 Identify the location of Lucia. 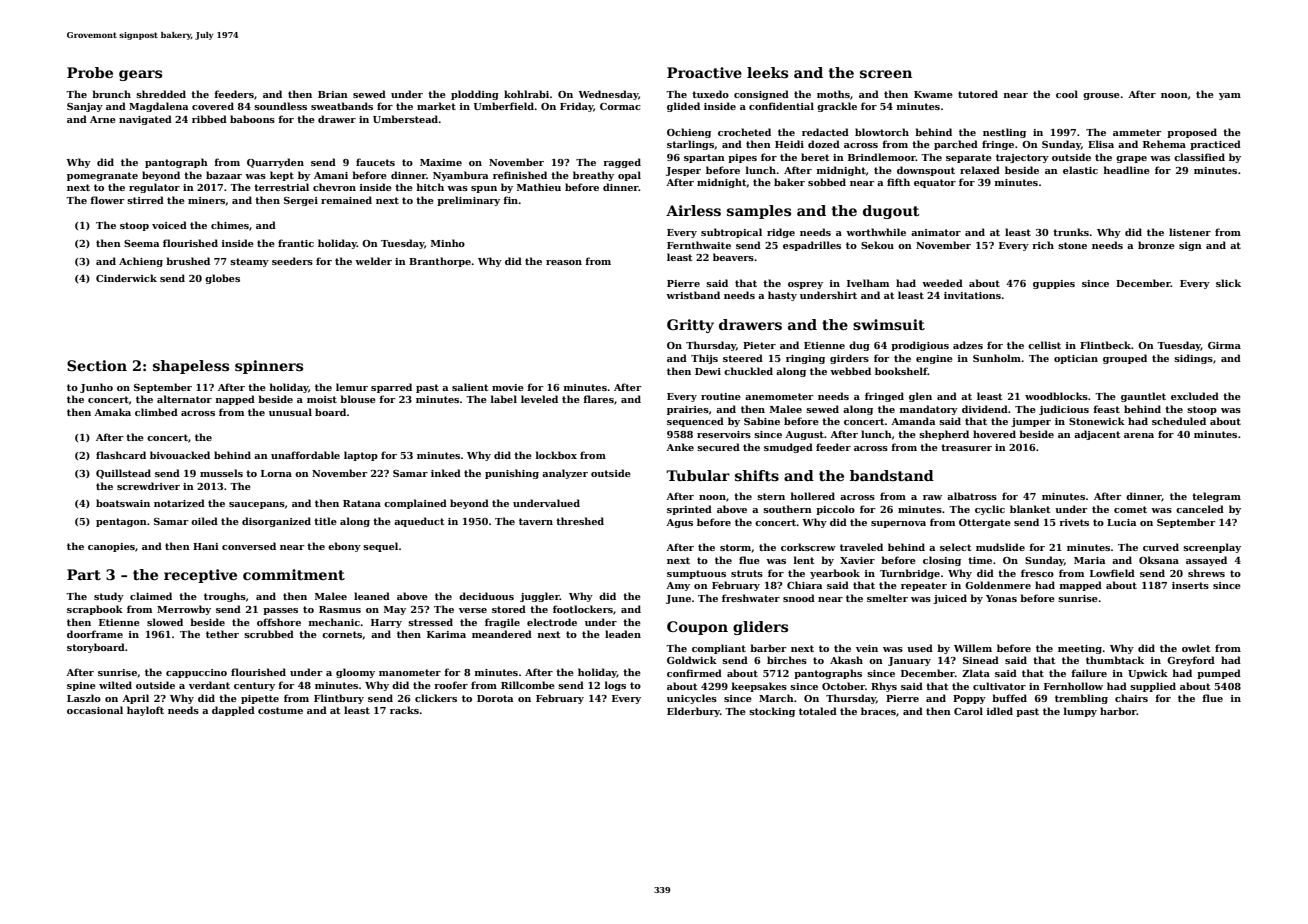
(1121, 522).
